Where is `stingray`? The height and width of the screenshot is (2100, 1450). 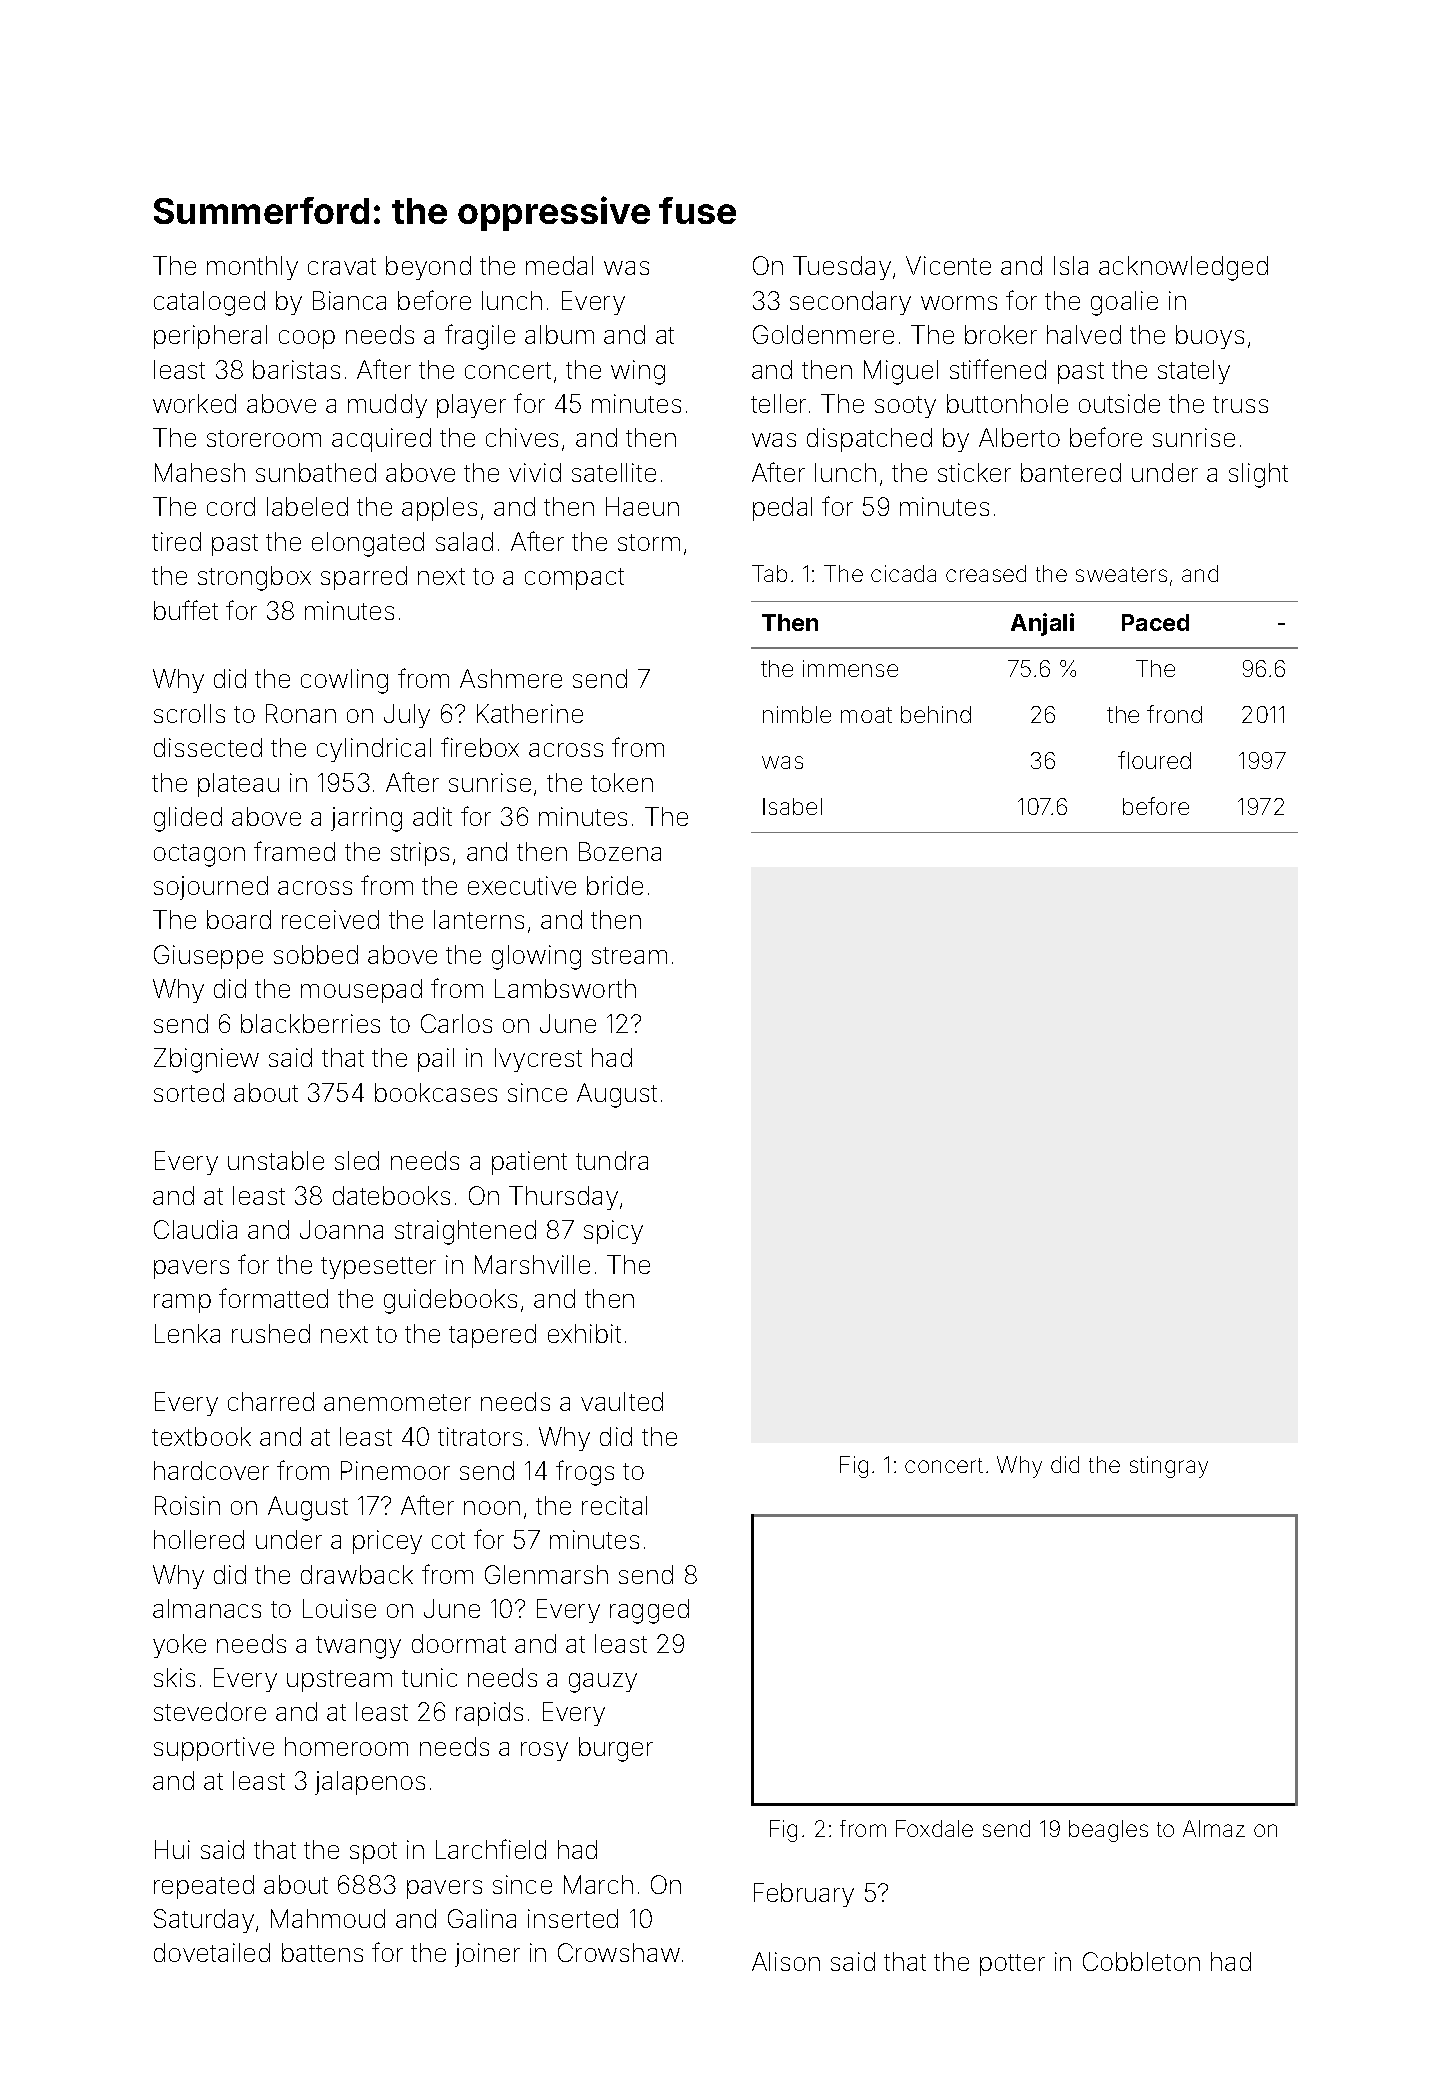 stingray is located at coordinates (1169, 1467).
